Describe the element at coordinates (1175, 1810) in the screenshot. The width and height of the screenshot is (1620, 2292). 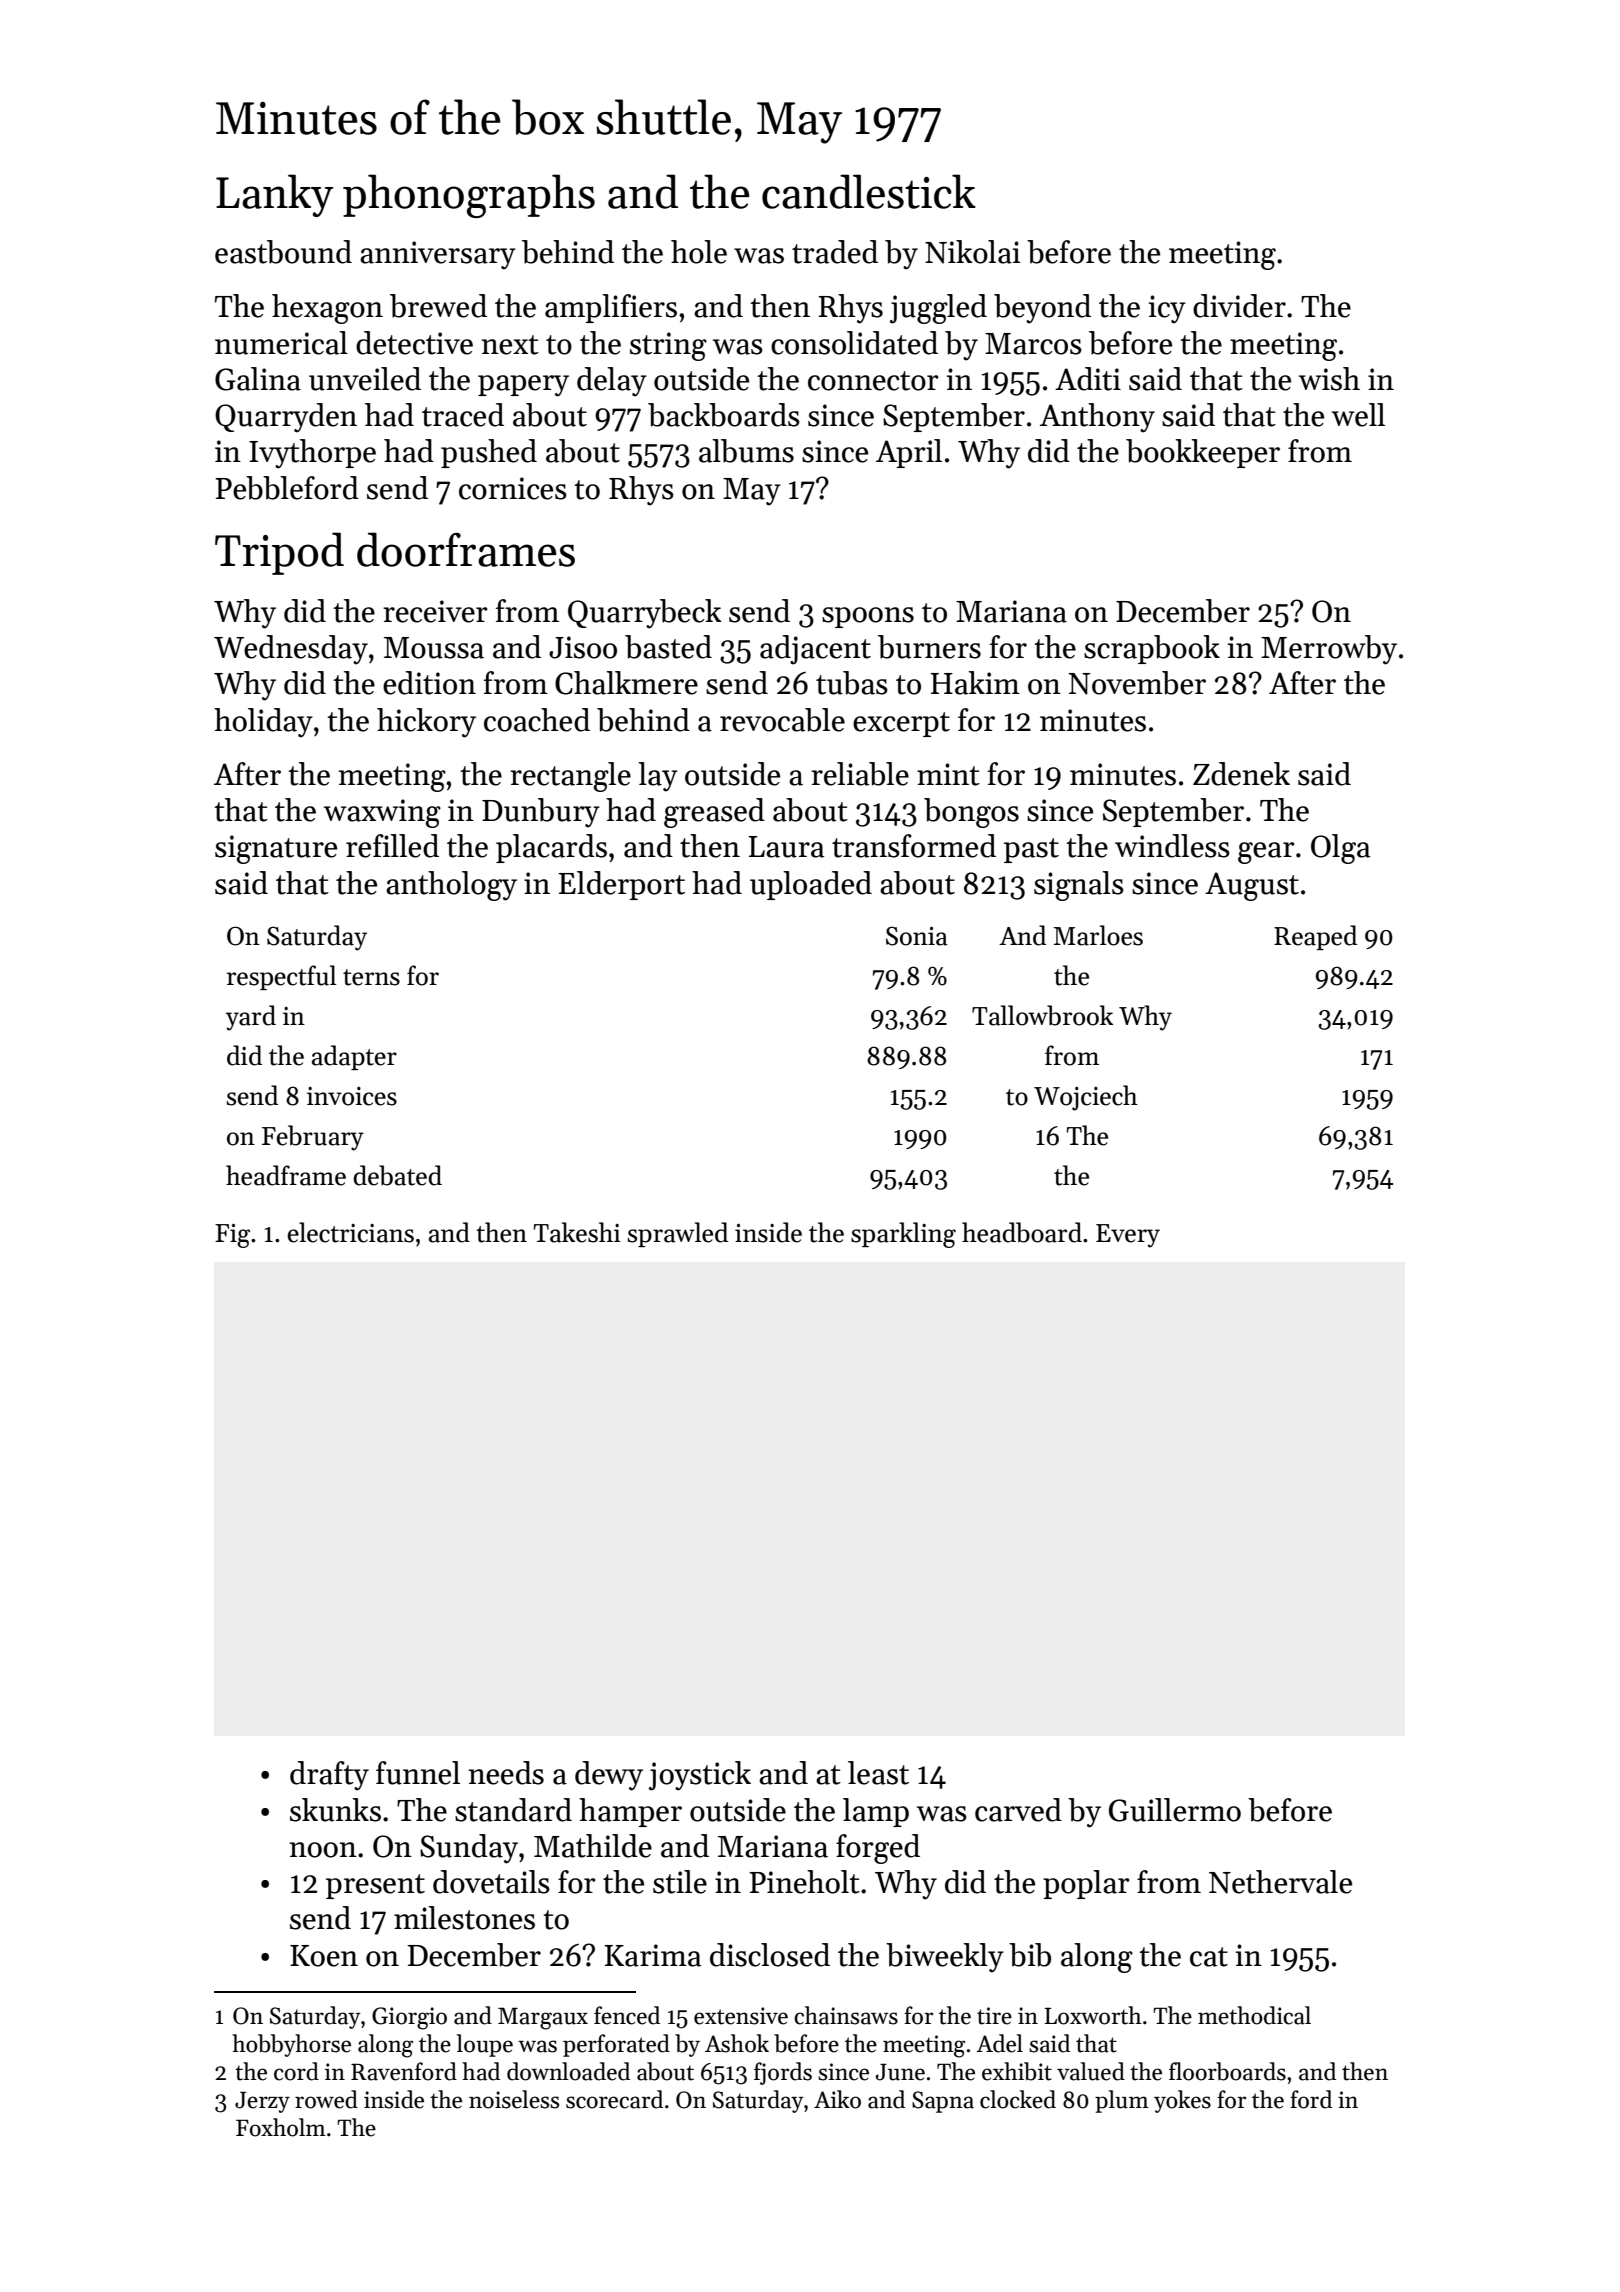
I see `Guillermo` at that location.
